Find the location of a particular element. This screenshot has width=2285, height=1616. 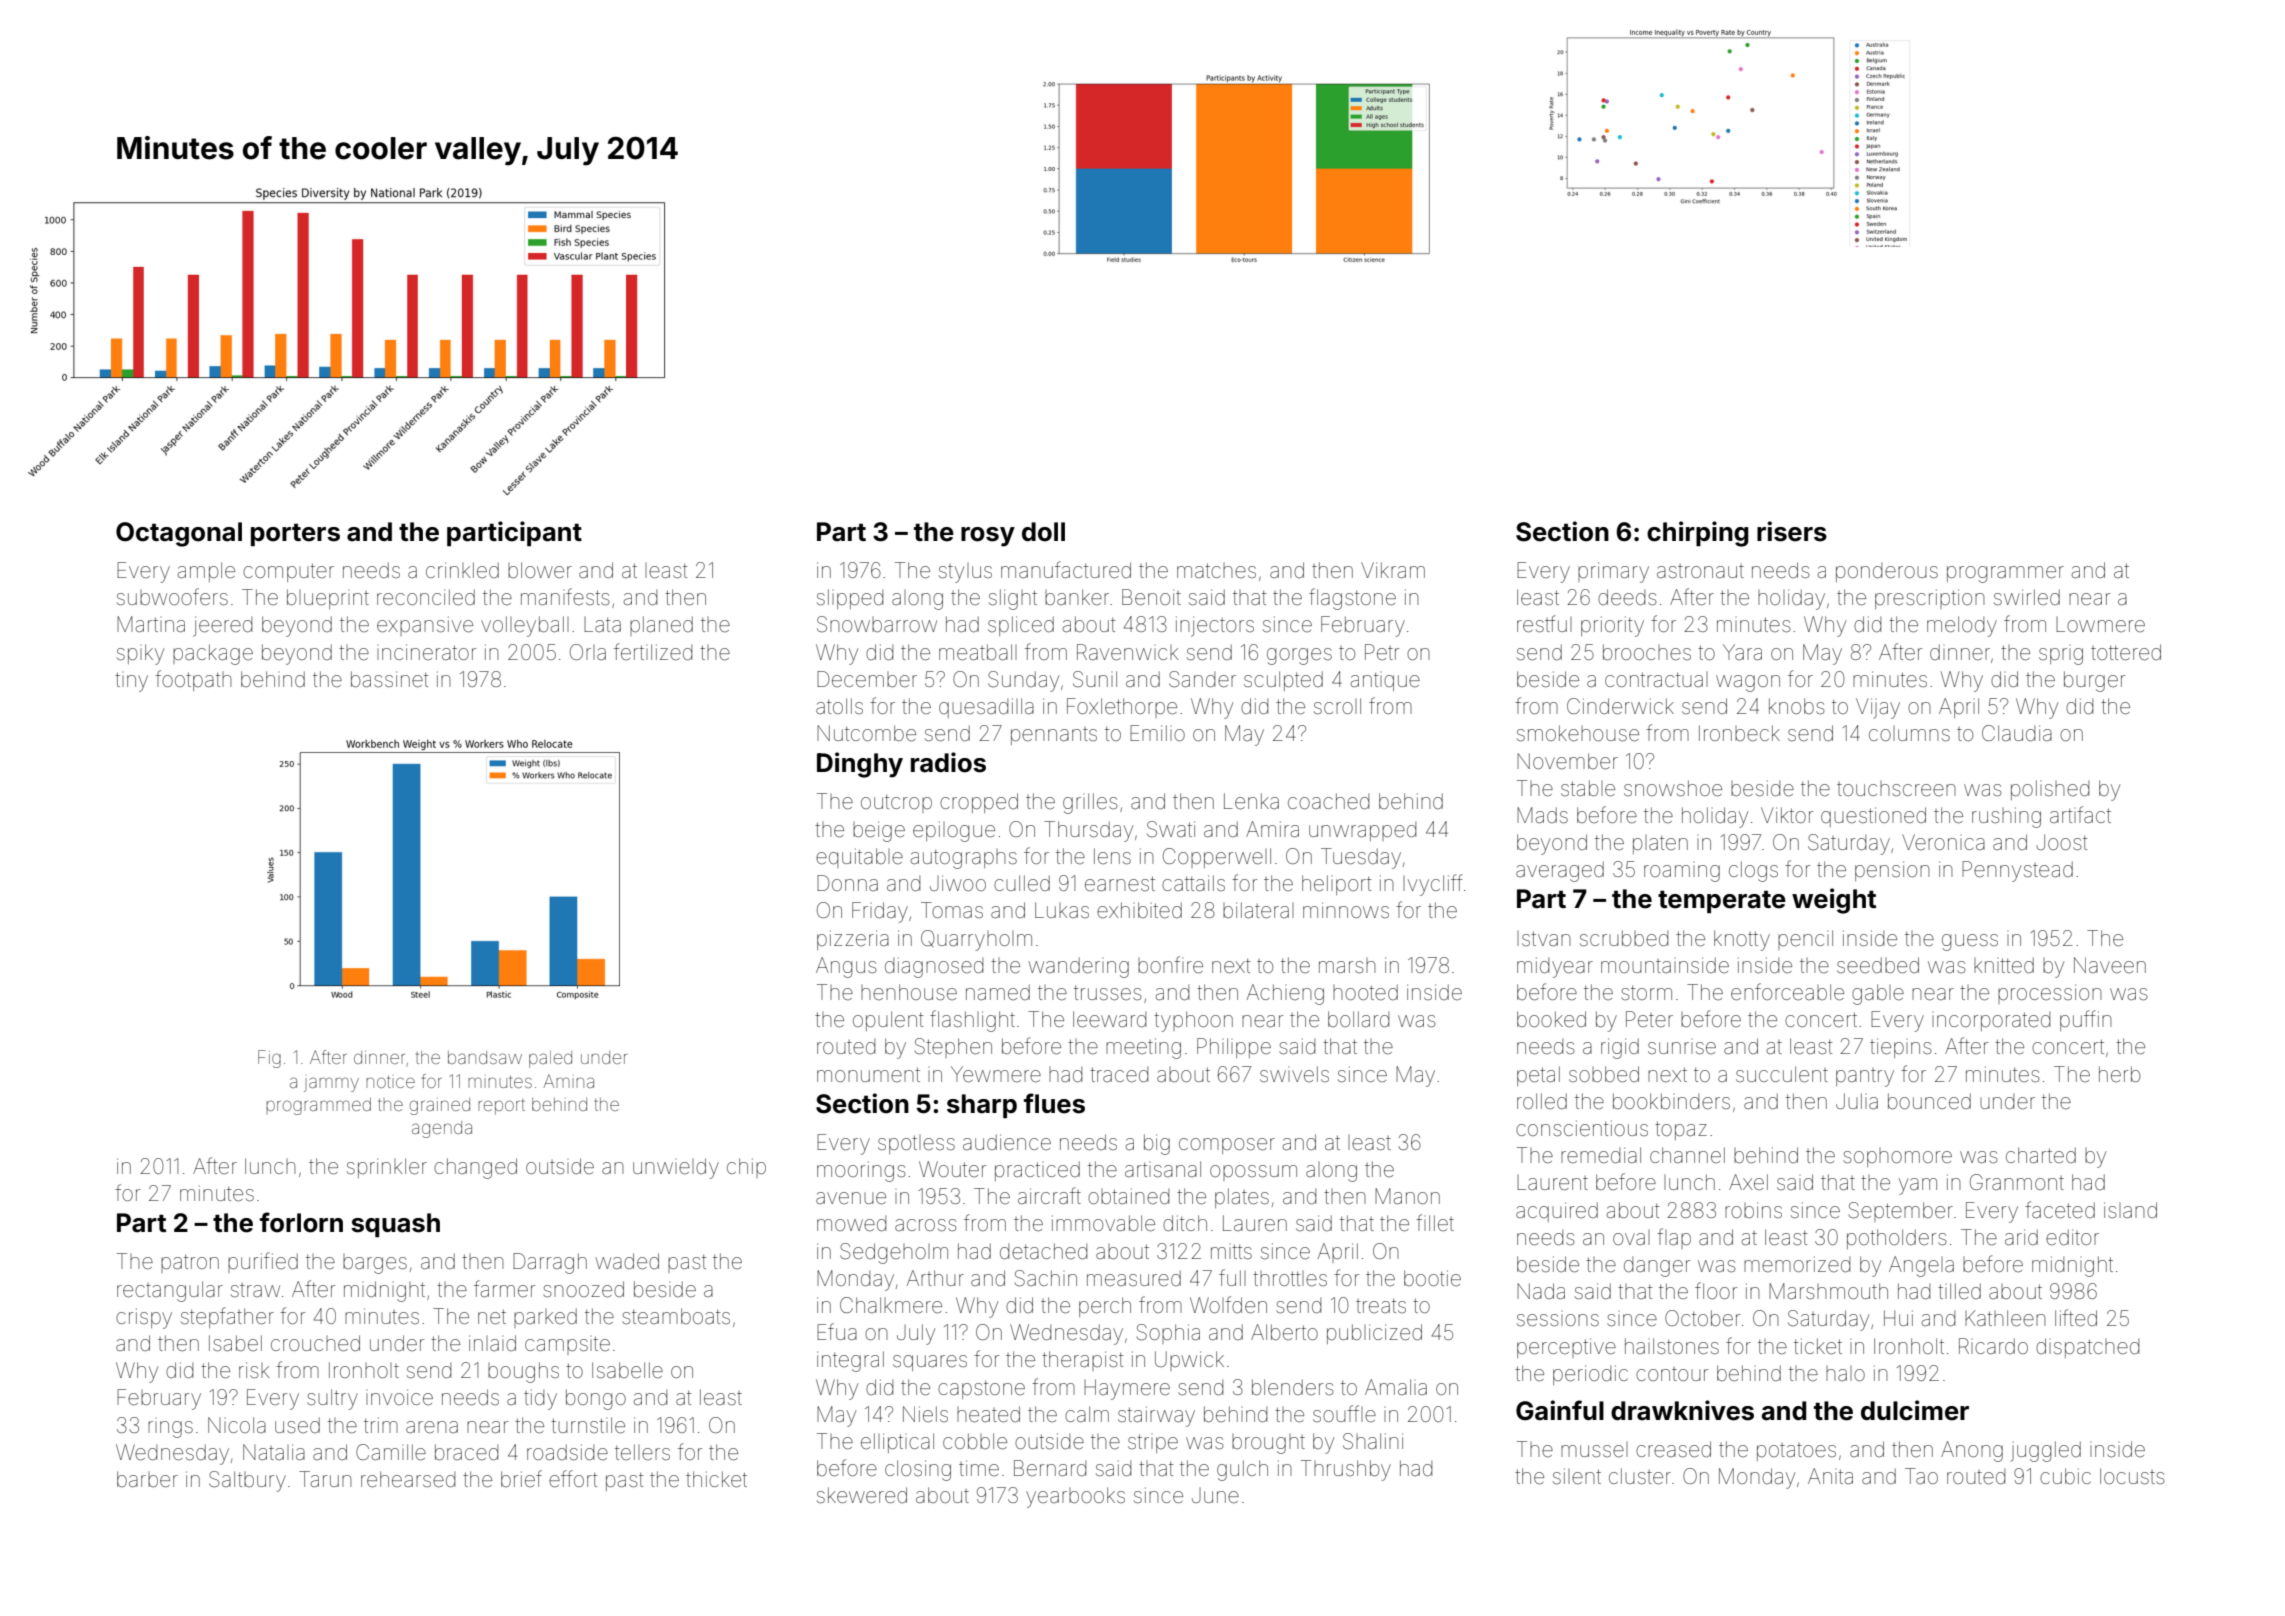

Amira is located at coordinates (1272, 829).
